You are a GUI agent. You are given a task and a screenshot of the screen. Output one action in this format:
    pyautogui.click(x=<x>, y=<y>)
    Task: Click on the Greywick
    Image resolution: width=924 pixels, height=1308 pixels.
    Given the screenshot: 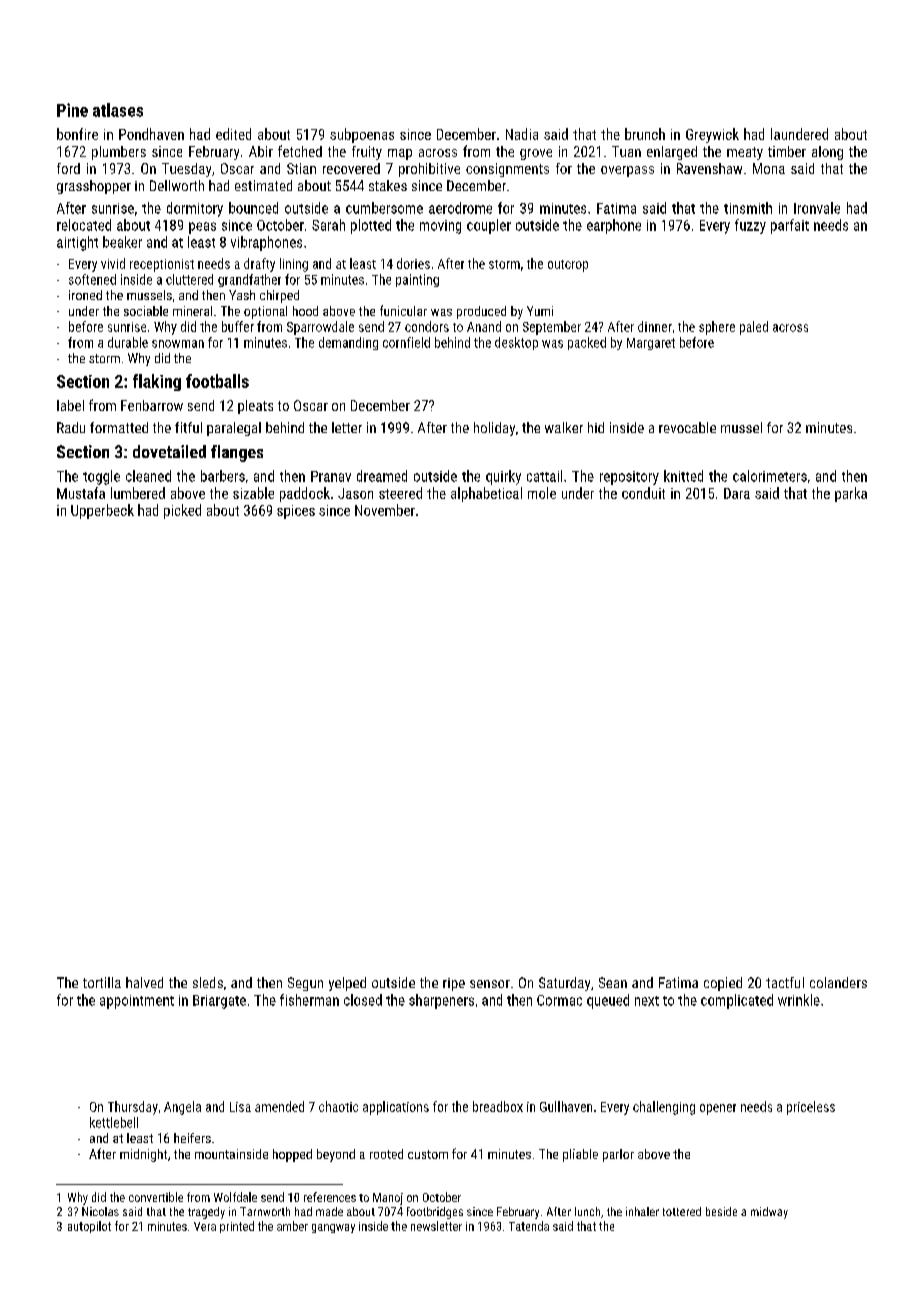 What is the action you would take?
    pyautogui.click(x=712, y=135)
